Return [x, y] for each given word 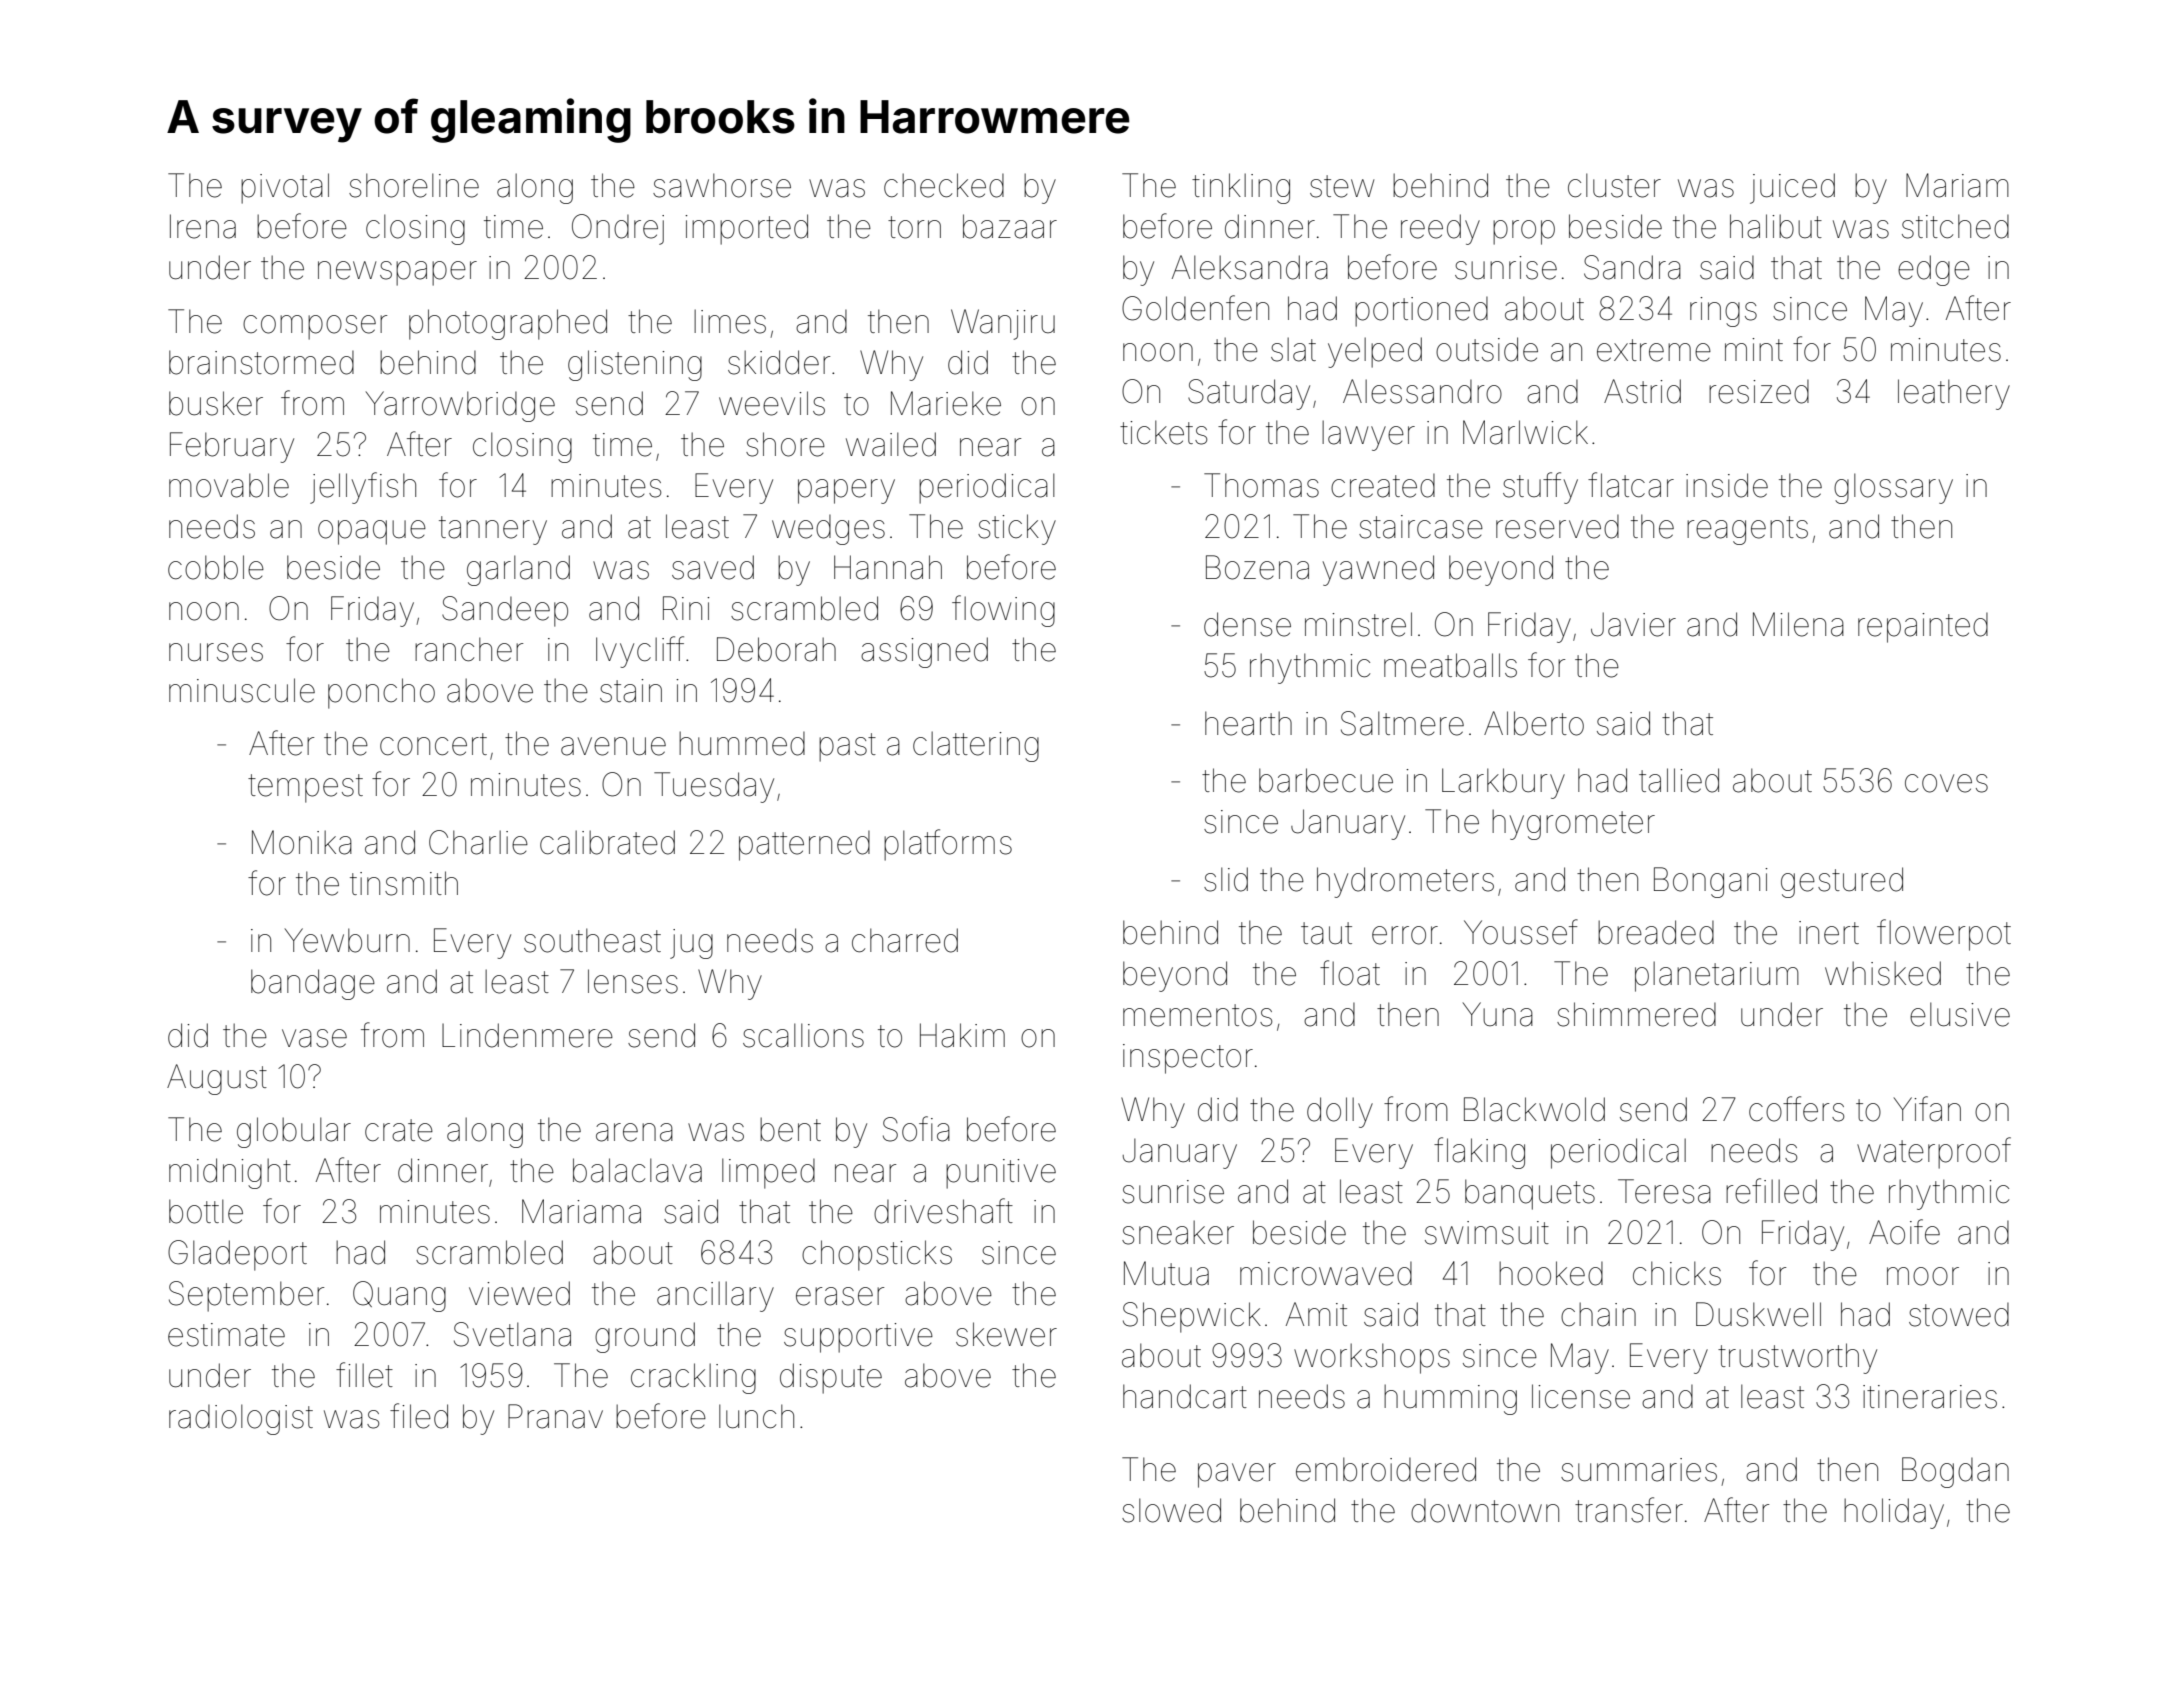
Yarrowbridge [460, 406]
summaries [1639, 1470]
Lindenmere [527, 1035]
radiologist [241, 1419]
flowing [1003, 611]
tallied [1679, 780]
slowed [1171, 1510]
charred [905, 940]
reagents [1747, 530]
